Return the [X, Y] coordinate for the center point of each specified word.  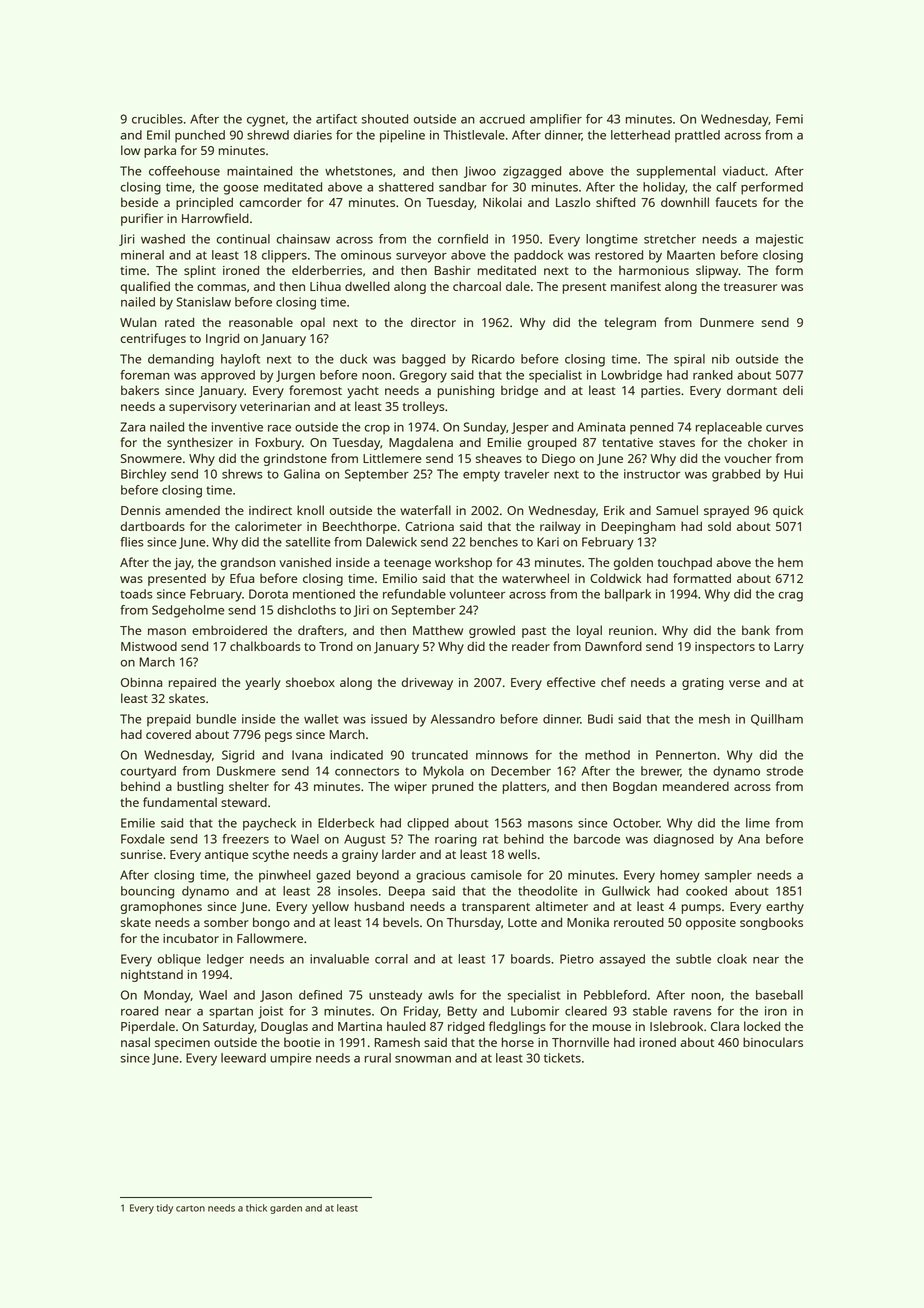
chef [613, 682]
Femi [789, 119]
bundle [216, 719]
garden [286, 1209]
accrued [502, 119]
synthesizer [200, 444]
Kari [548, 542]
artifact [336, 119]
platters [524, 787]
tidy [165, 1209]
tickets [562, 1058]
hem [790, 562]
